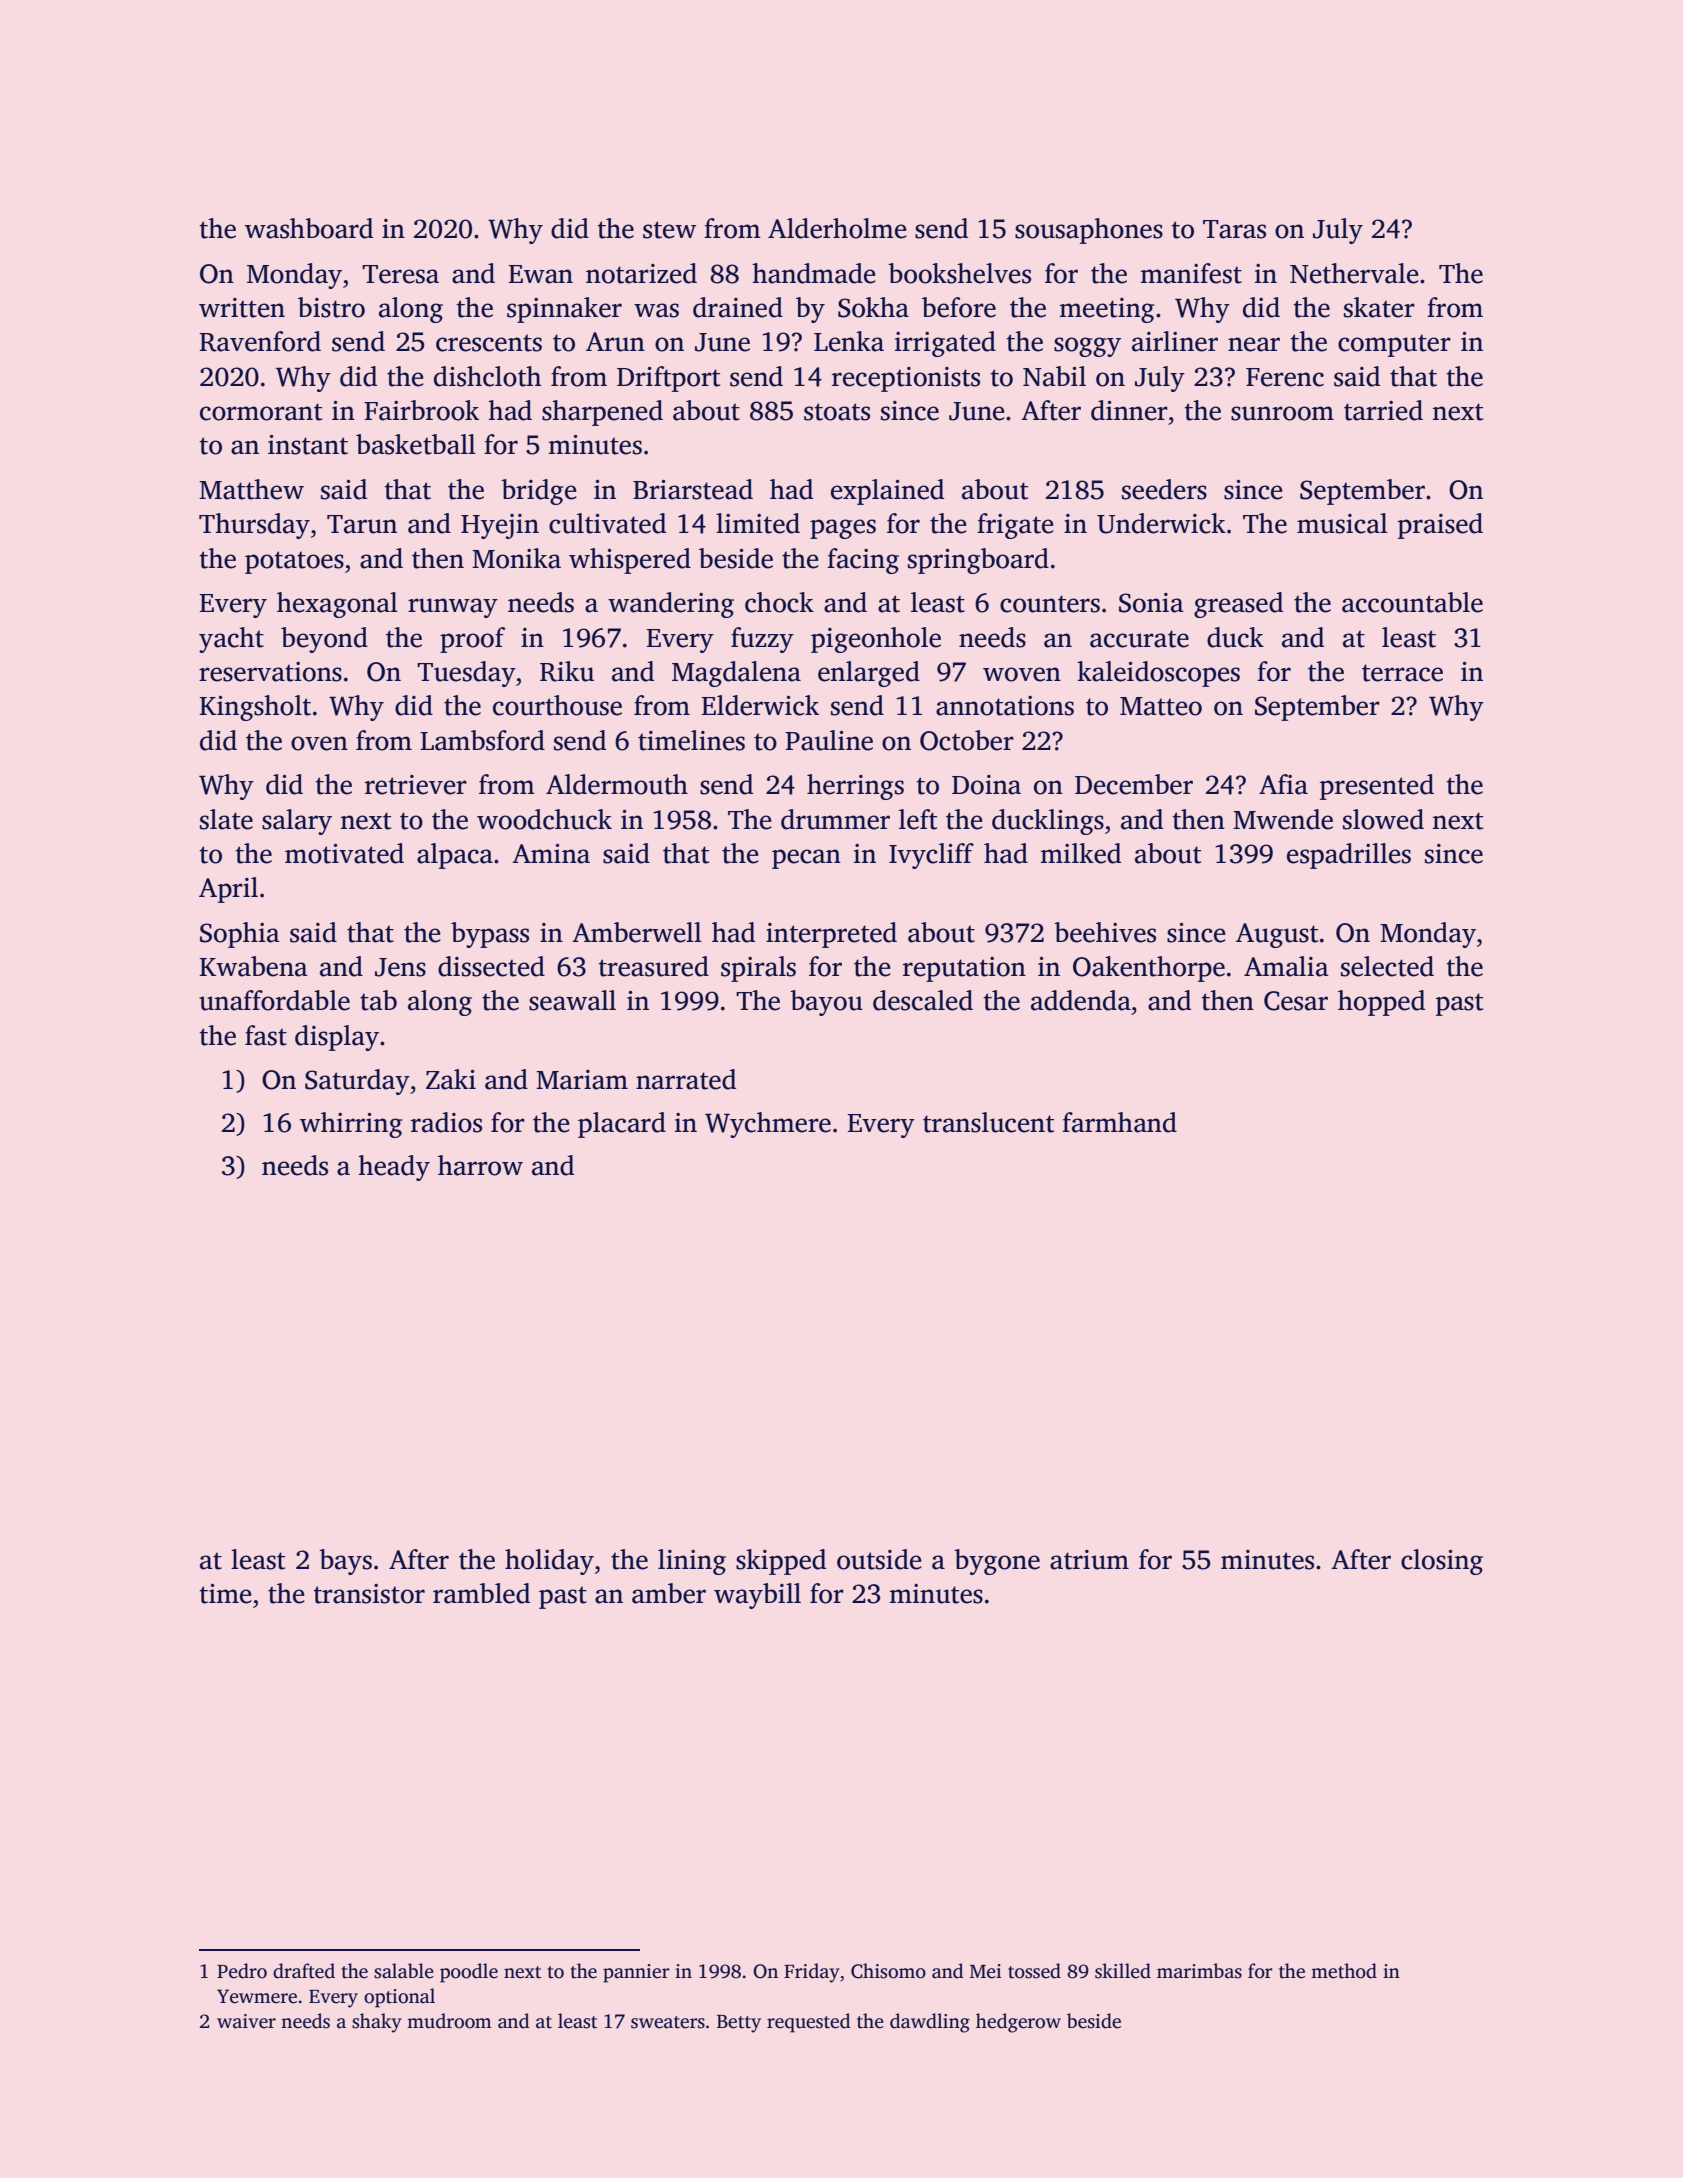 The height and width of the image is (2178, 1683). I want to click on stew, so click(669, 230).
